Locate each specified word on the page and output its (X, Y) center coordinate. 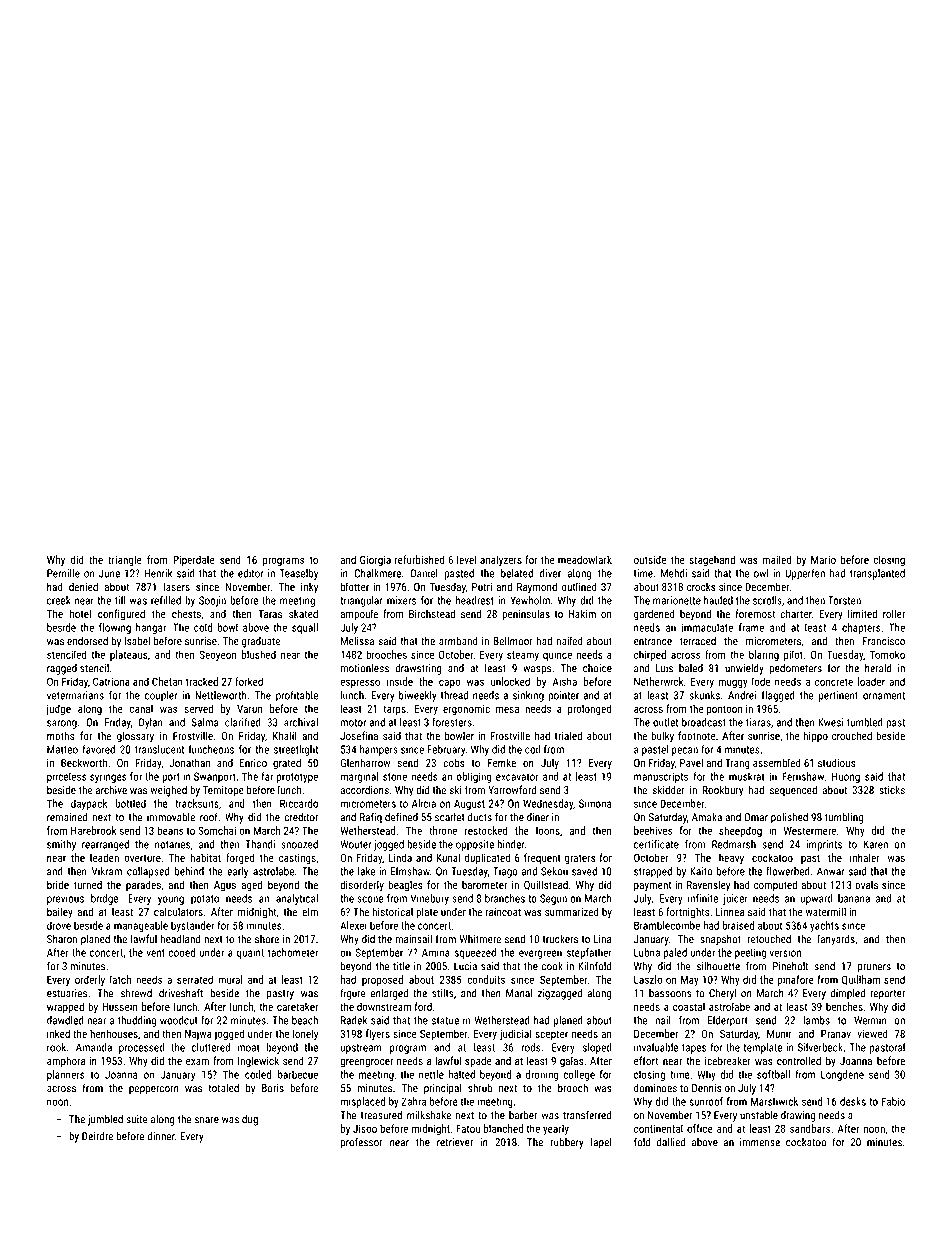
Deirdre (97, 1136)
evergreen (540, 954)
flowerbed (788, 871)
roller (894, 613)
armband (458, 641)
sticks (892, 790)
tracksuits (197, 803)
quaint (250, 953)
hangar (151, 628)
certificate (656, 844)
